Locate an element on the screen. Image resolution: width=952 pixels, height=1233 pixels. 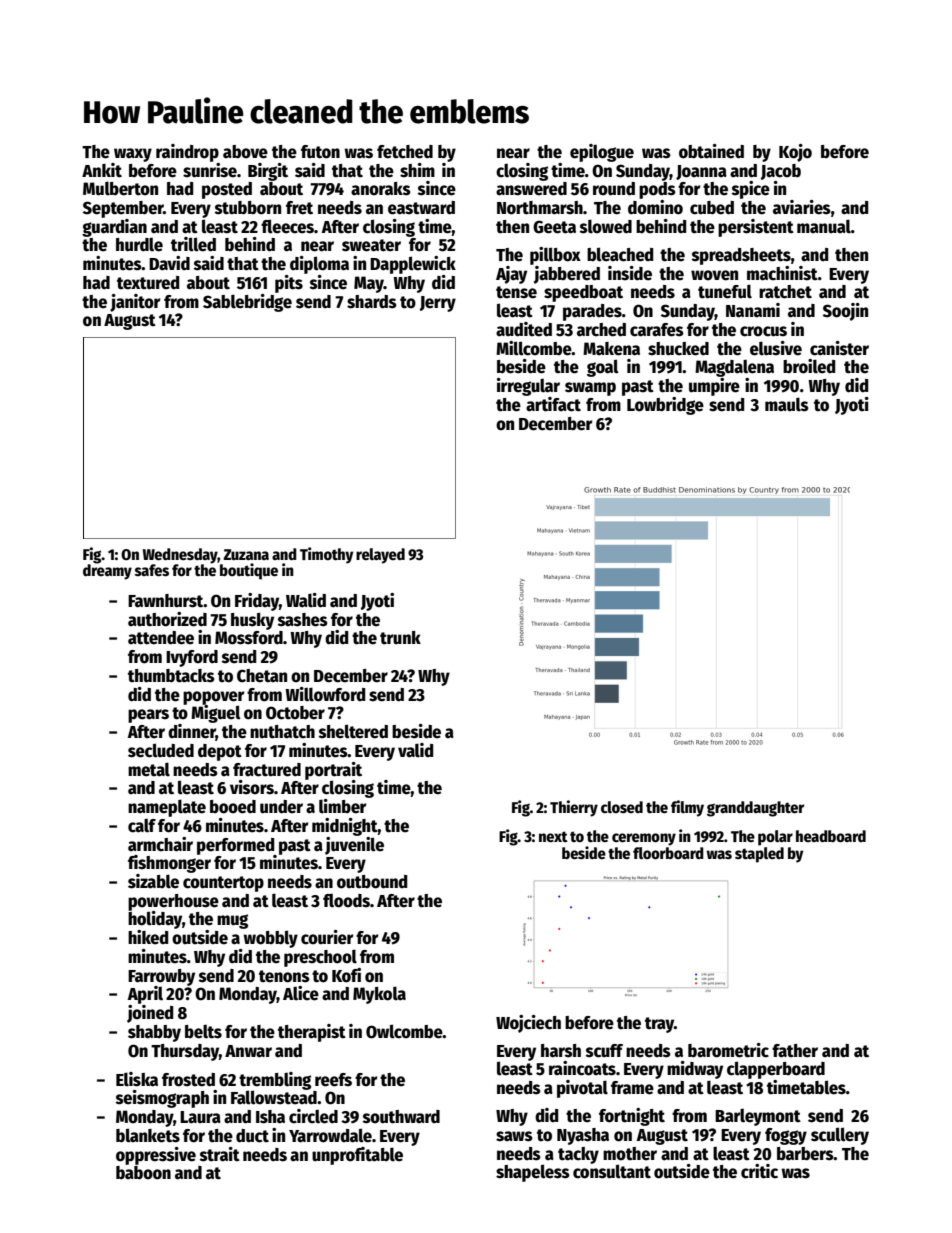
Eliska is located at coordinates (137, 1079).
